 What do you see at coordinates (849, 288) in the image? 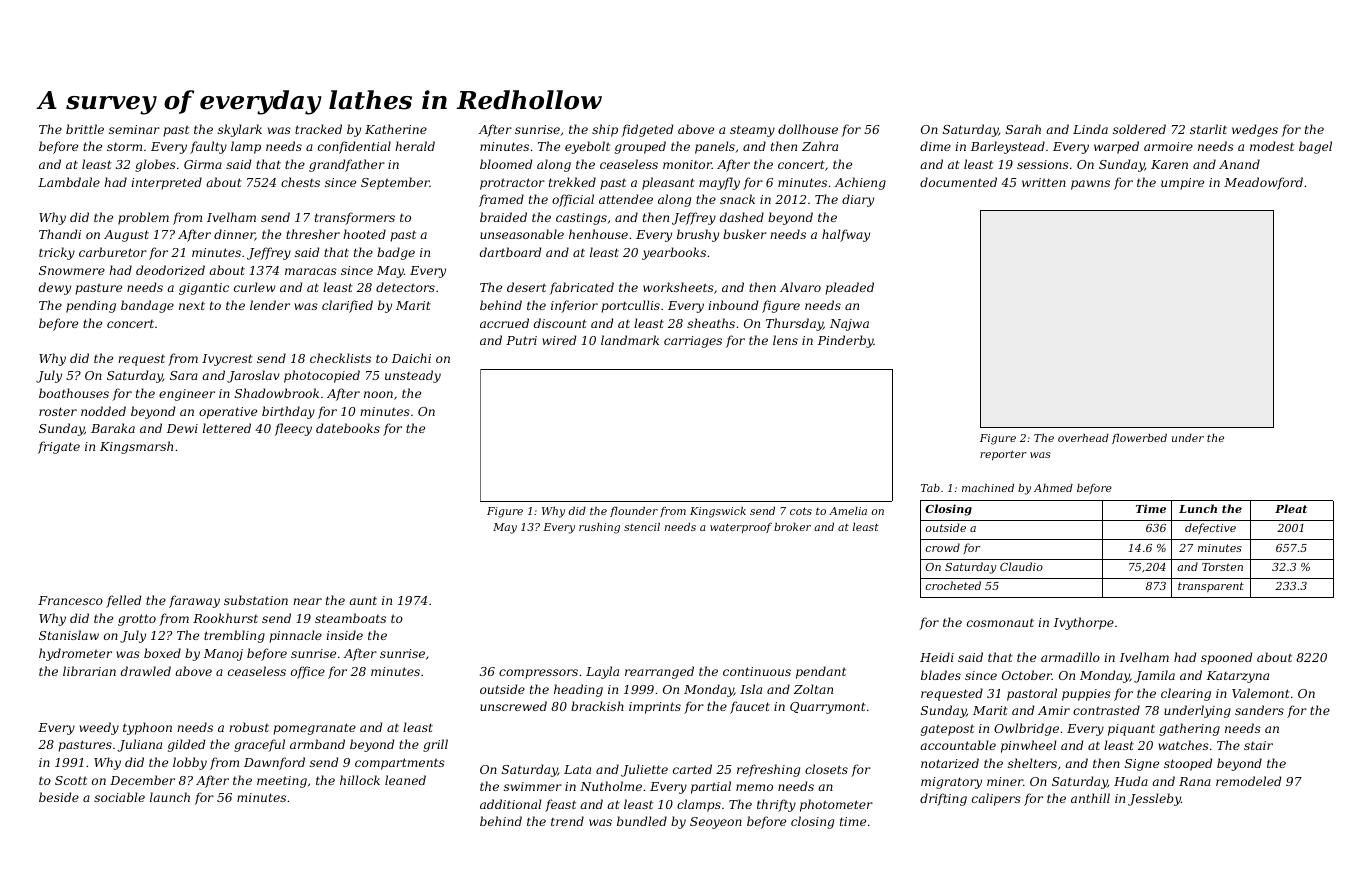
I see `pleaded` at bounding box center [849, 288].
